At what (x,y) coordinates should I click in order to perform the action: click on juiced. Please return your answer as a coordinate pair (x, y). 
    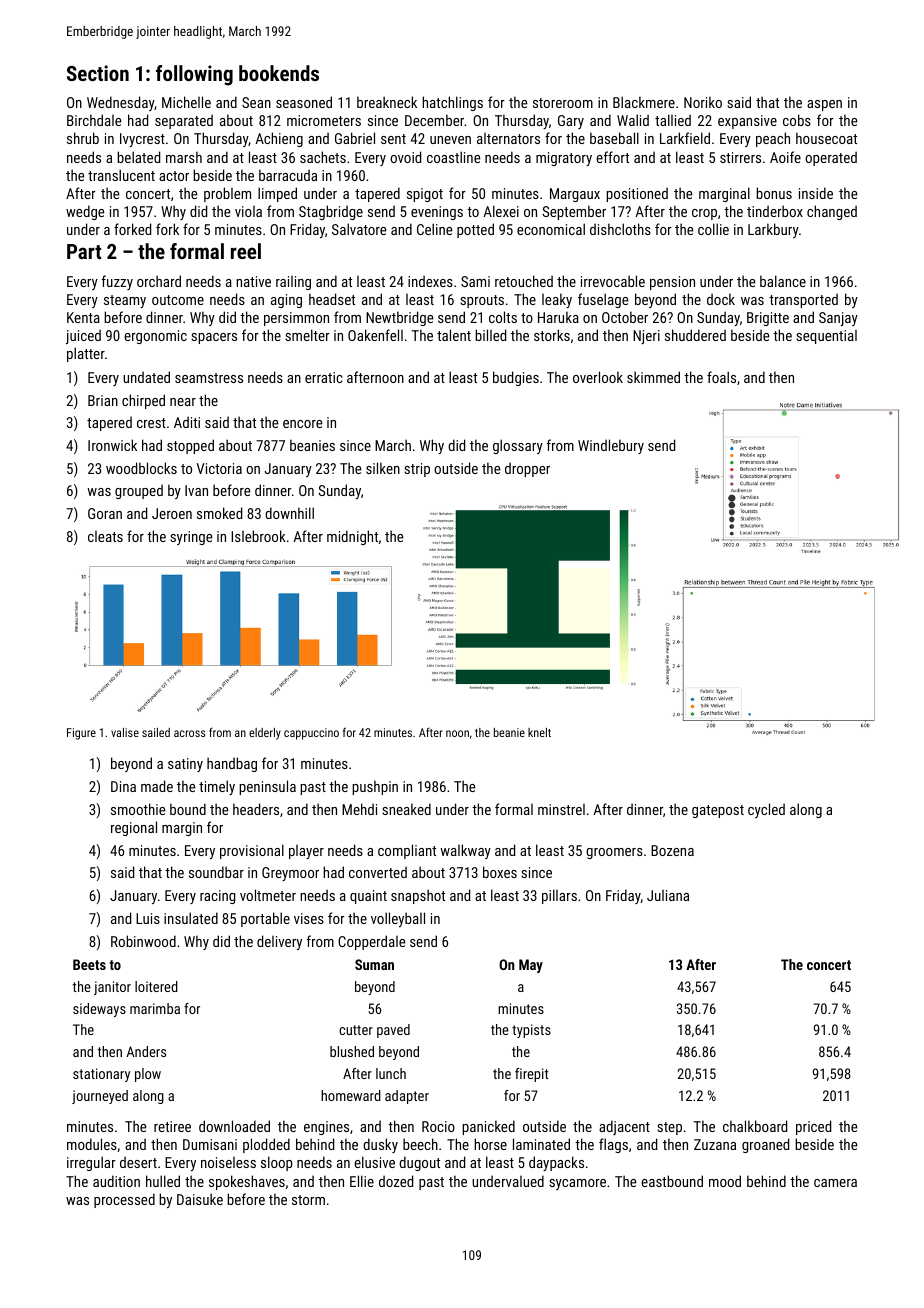
    Looking at the image, I should click on (83, 336).
